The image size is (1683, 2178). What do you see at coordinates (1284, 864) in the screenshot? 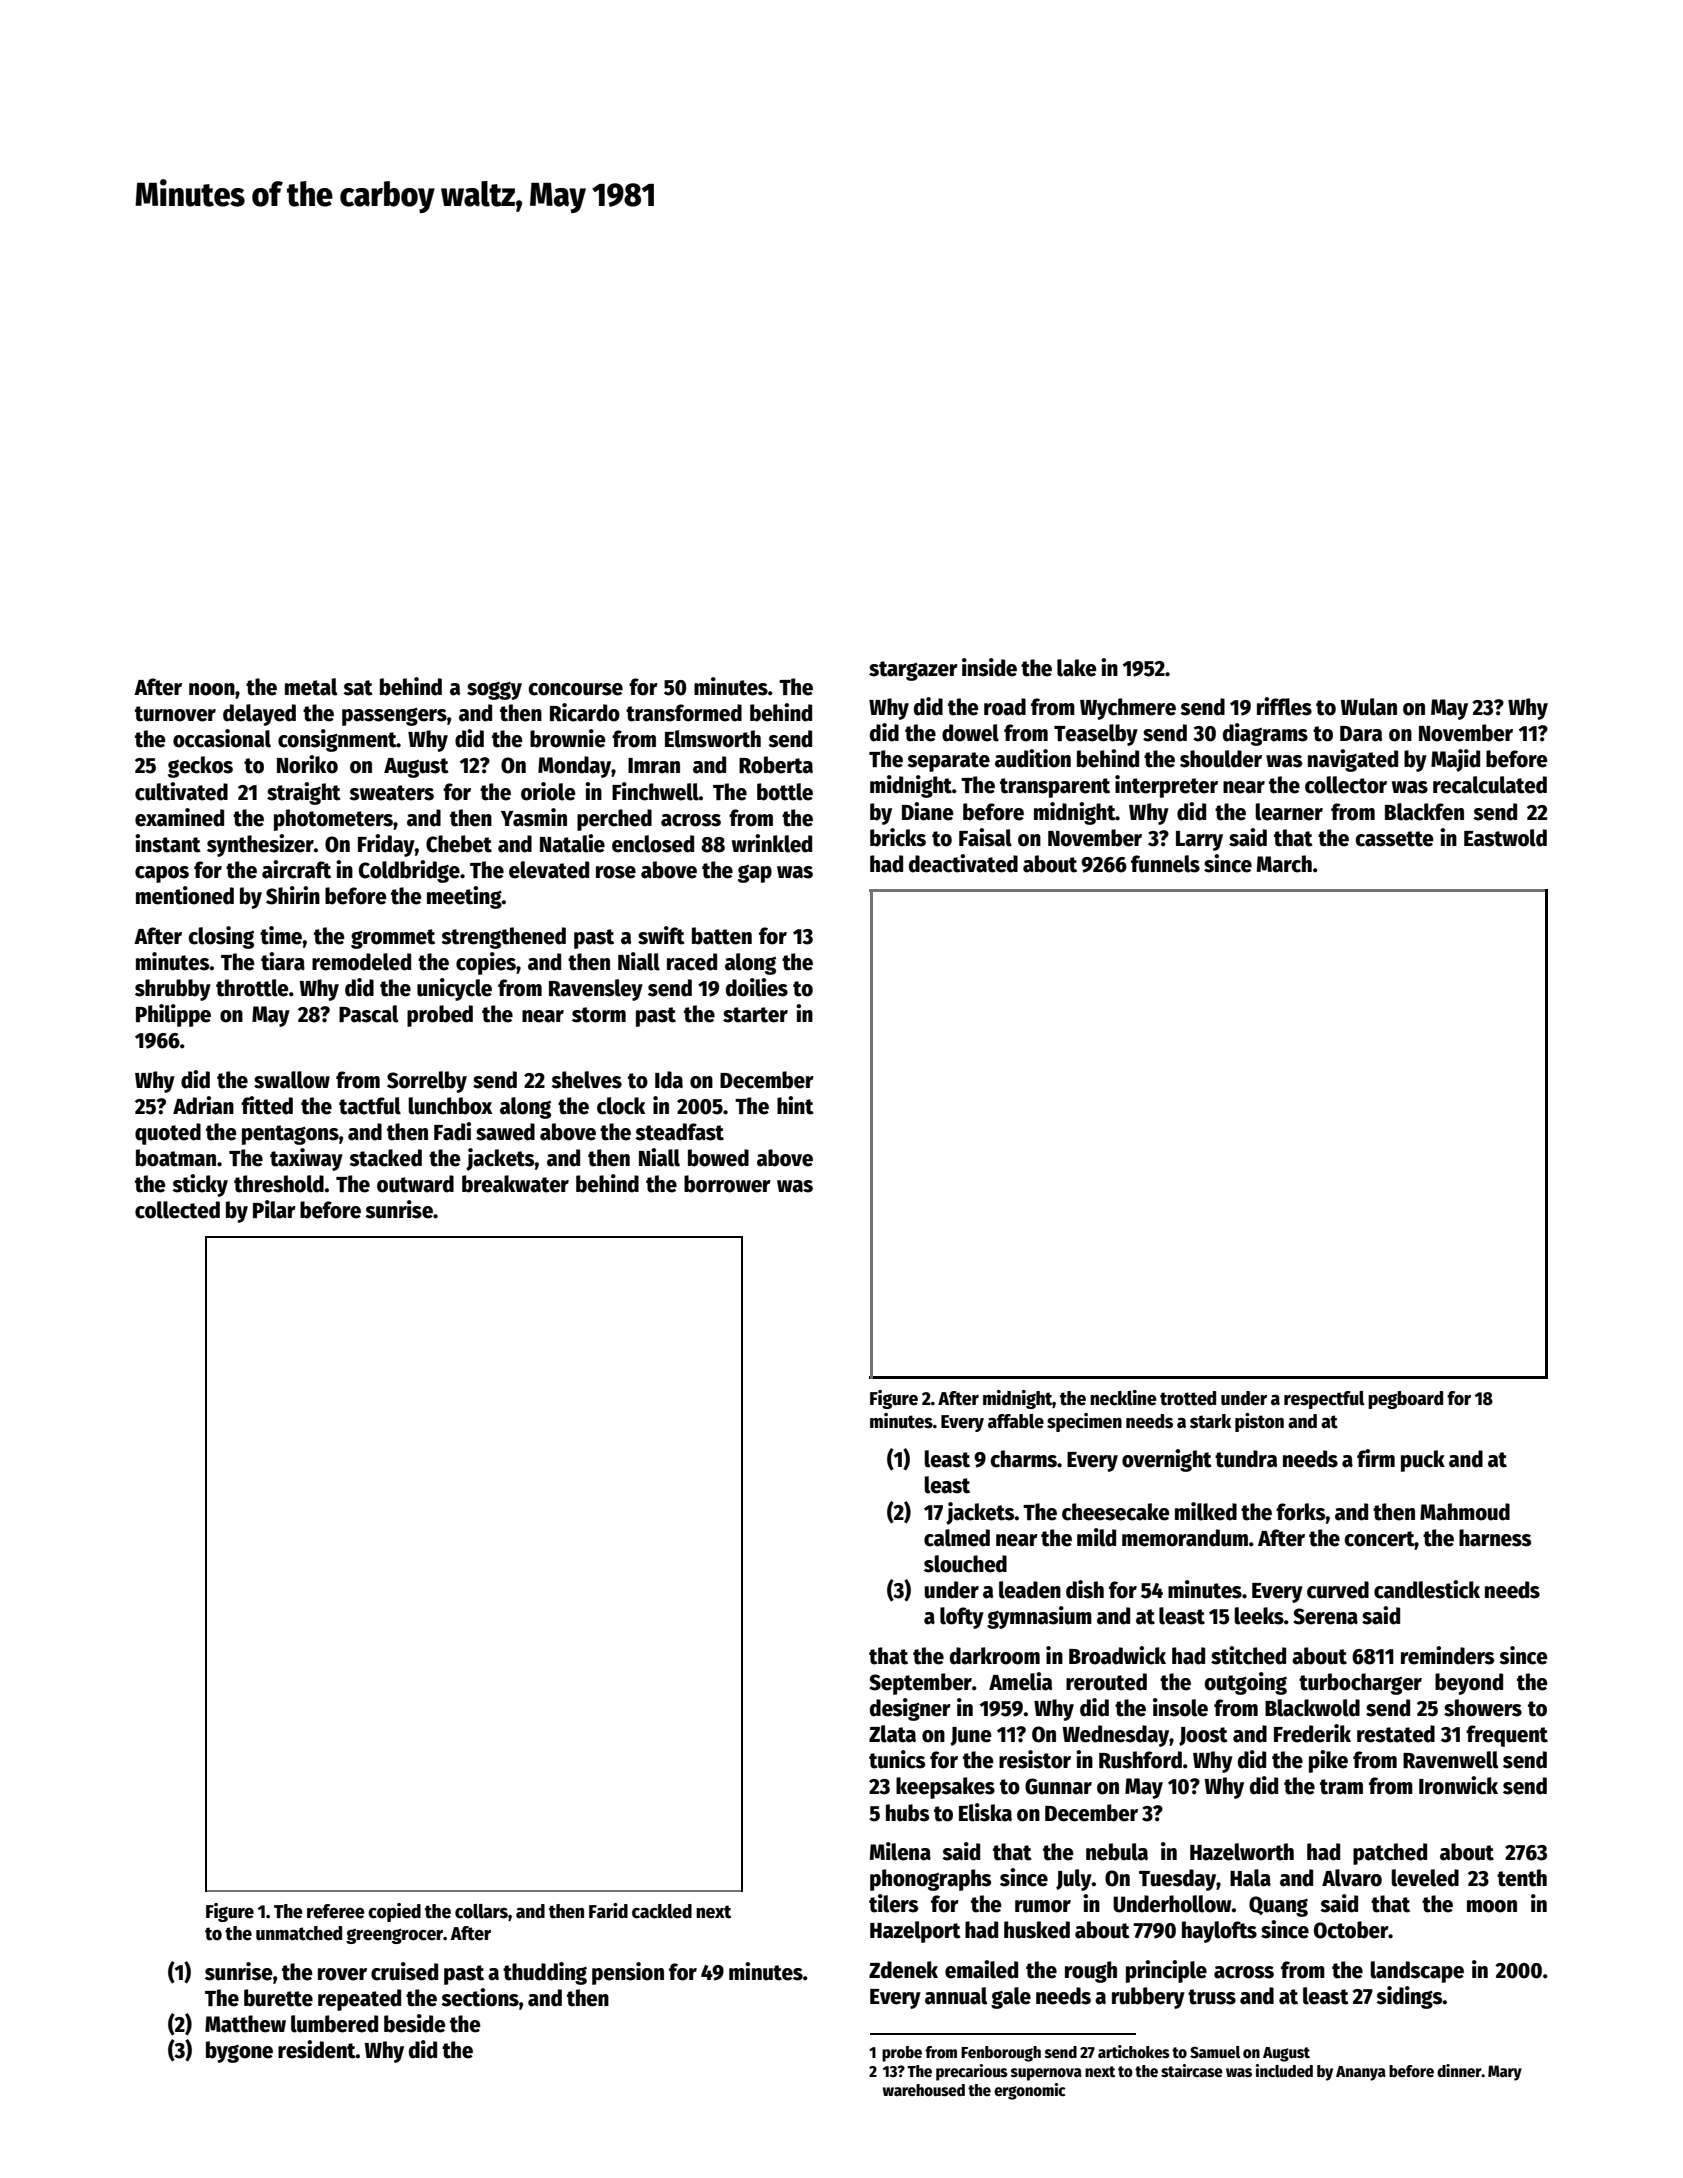
I see `March` at bounding box center [1284, 864].
